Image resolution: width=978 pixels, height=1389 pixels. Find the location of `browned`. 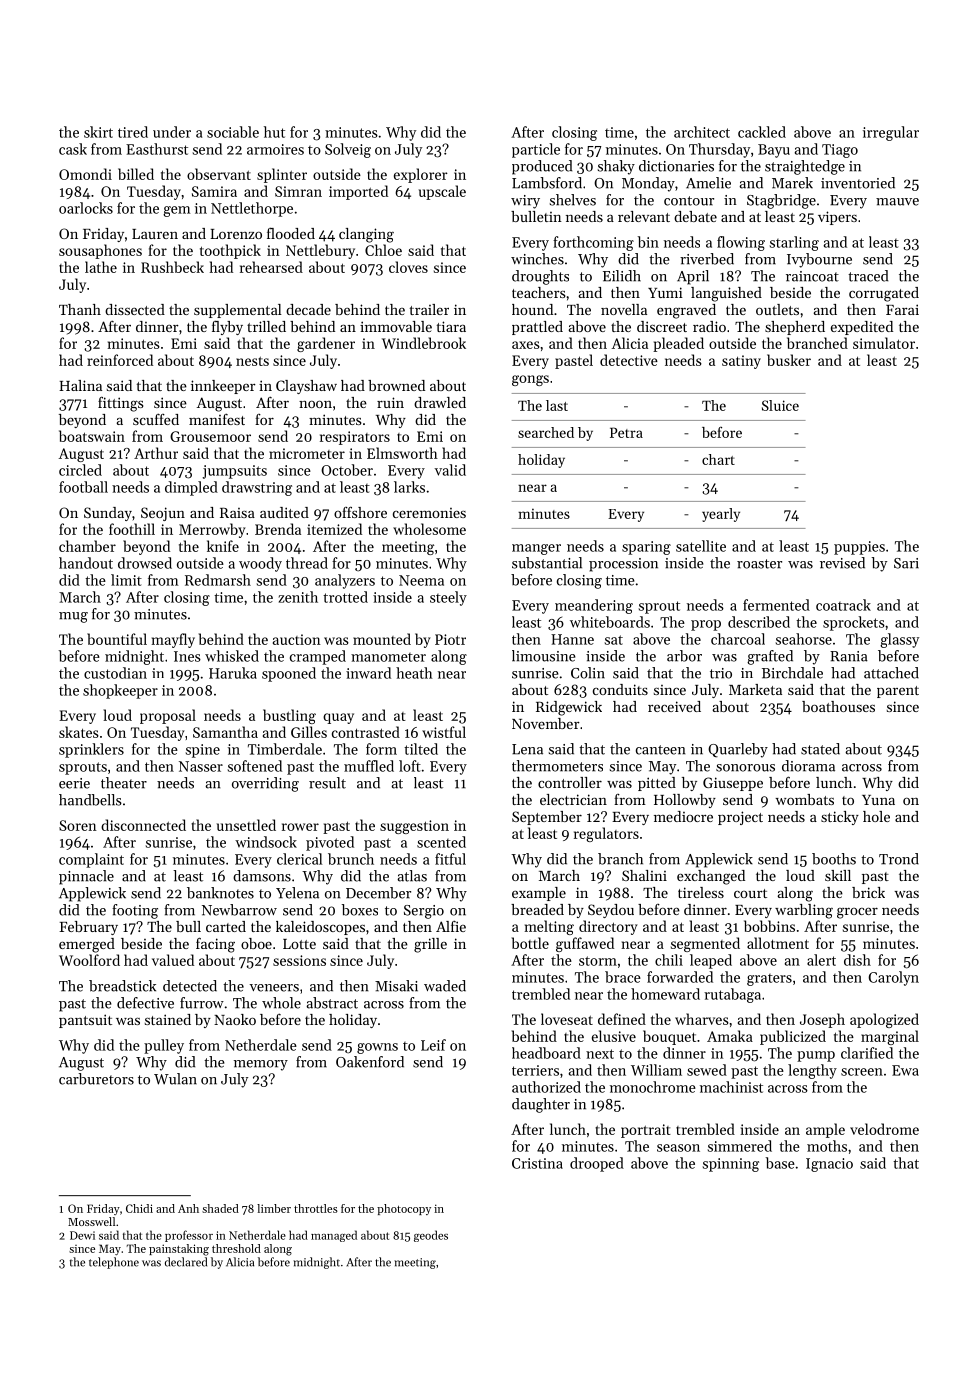

browned is located at coordinates (396, 385).
